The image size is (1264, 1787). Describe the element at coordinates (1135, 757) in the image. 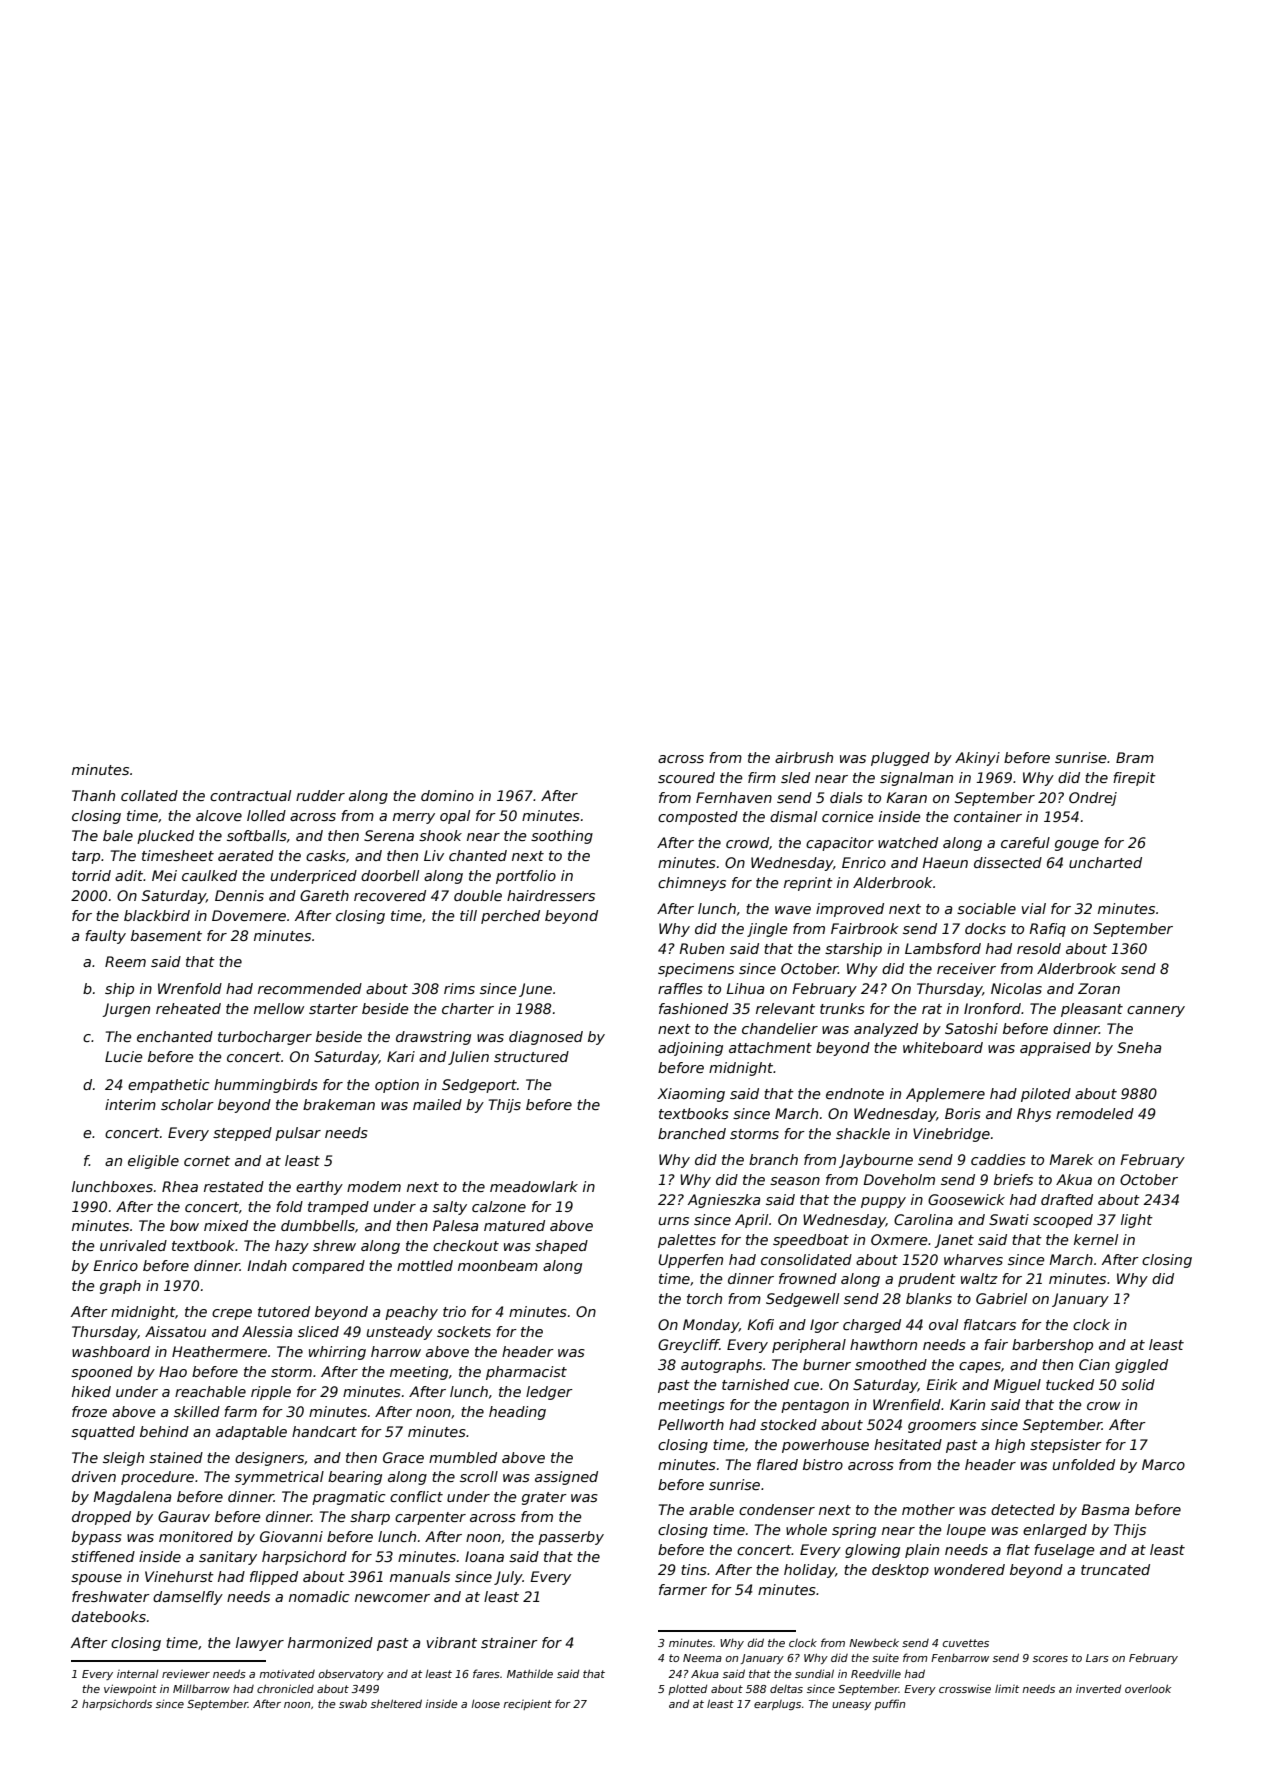

I see `Bram` at that location.
